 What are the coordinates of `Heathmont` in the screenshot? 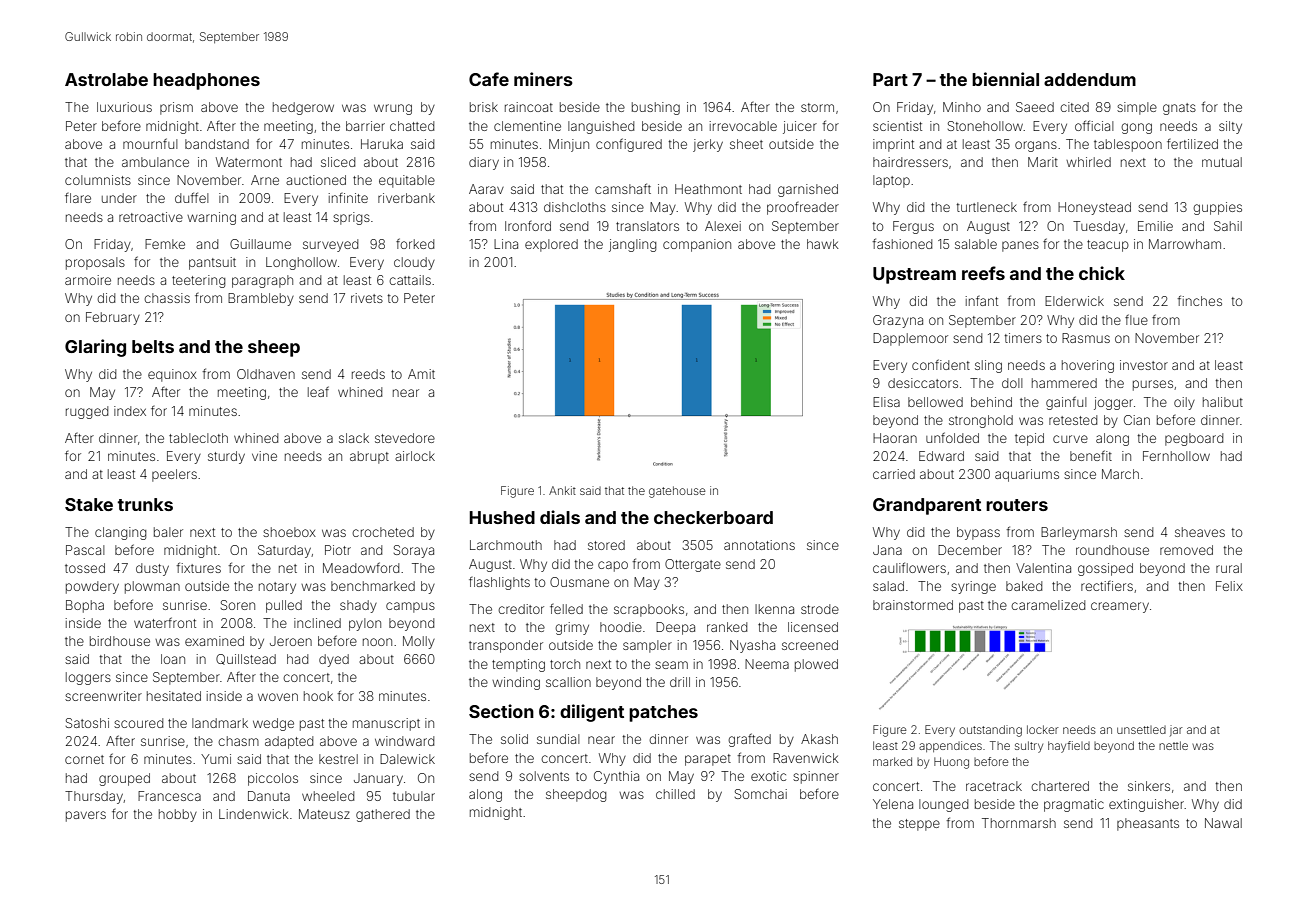 It's located at (708, 189).
